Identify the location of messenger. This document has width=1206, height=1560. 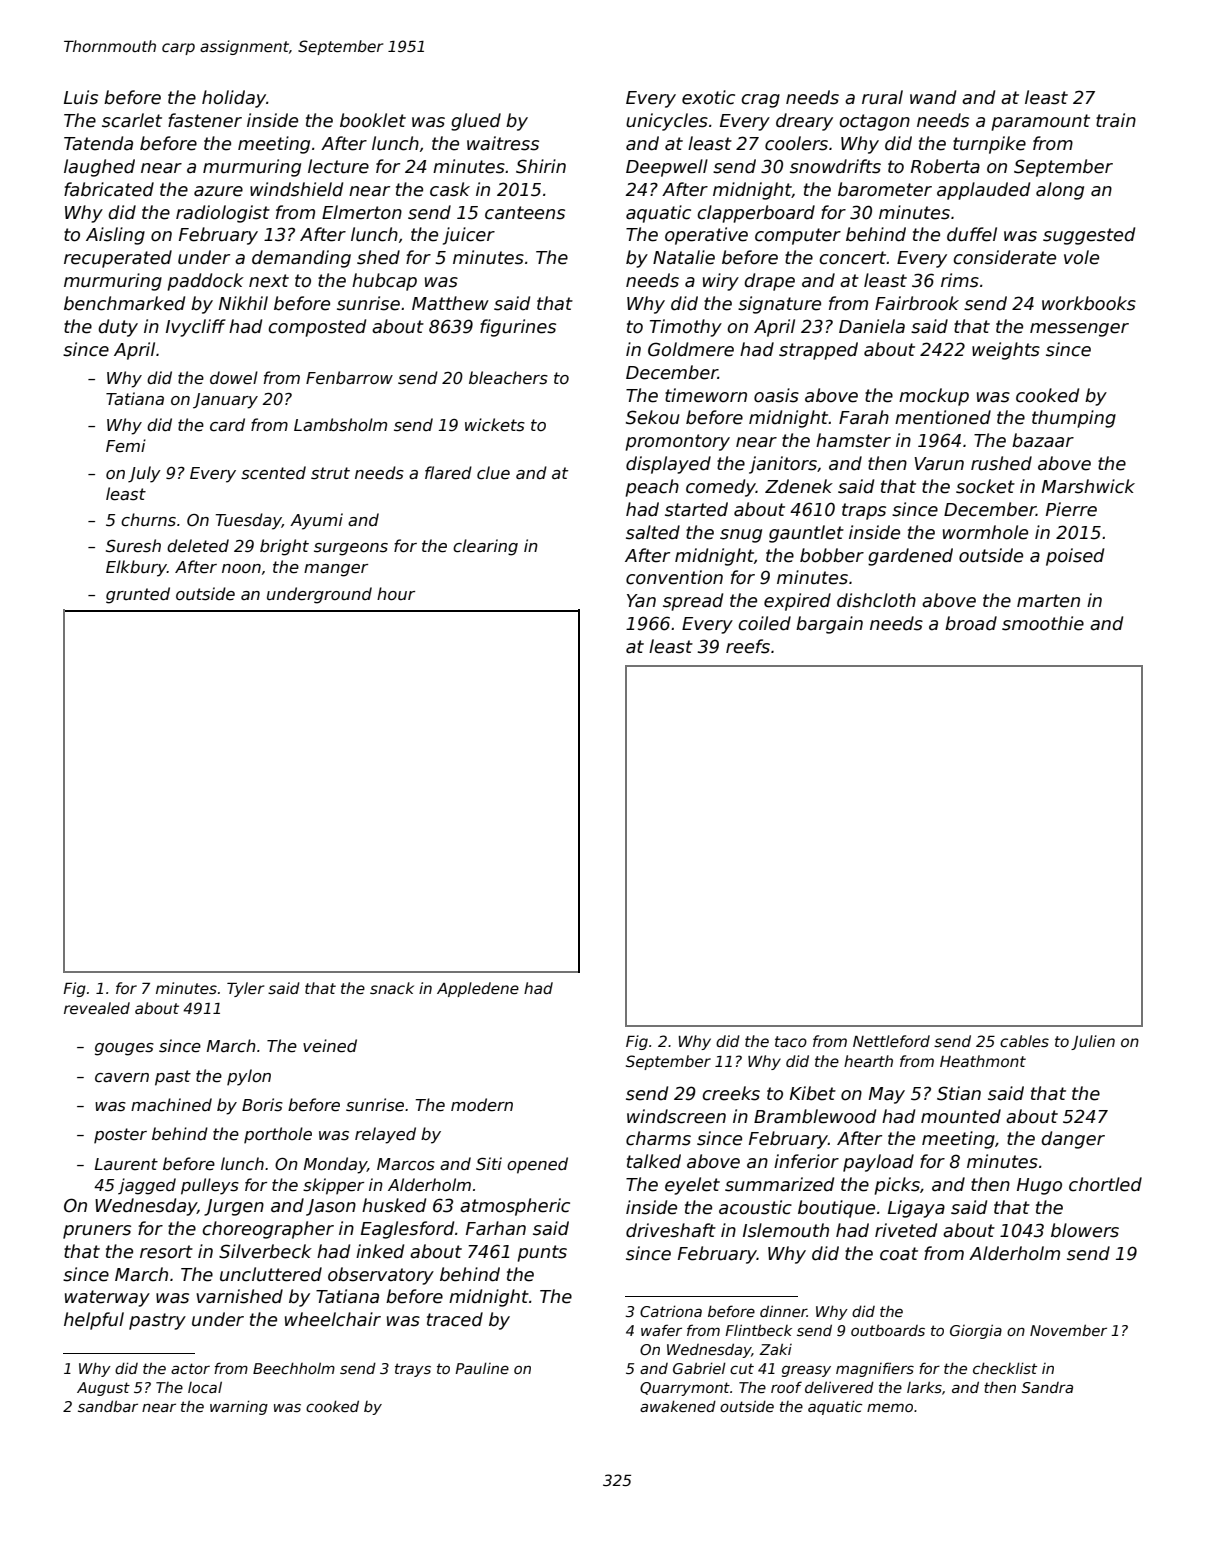
(1079, 330).
